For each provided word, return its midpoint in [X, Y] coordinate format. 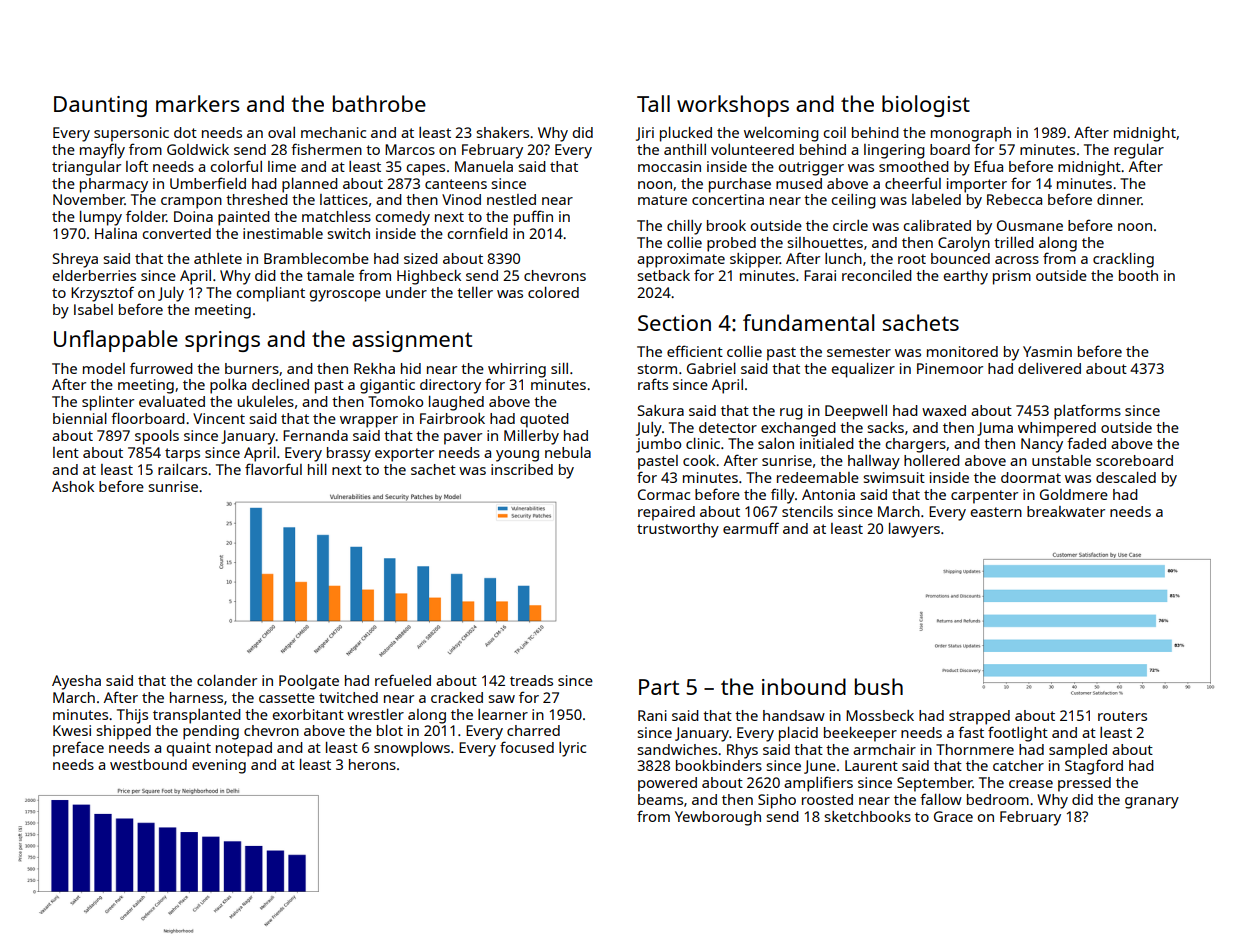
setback [663, 275]
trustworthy [678, 530]
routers [1122, 716]
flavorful [273, 469]
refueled [403, 680]
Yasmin [1047, 351]
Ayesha [76, 682]
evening [219, 766]
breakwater [1066, 511]
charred [533, 730]
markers [198, 103]
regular [1139, 151]
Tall [653, 103]
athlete [218, 258]
